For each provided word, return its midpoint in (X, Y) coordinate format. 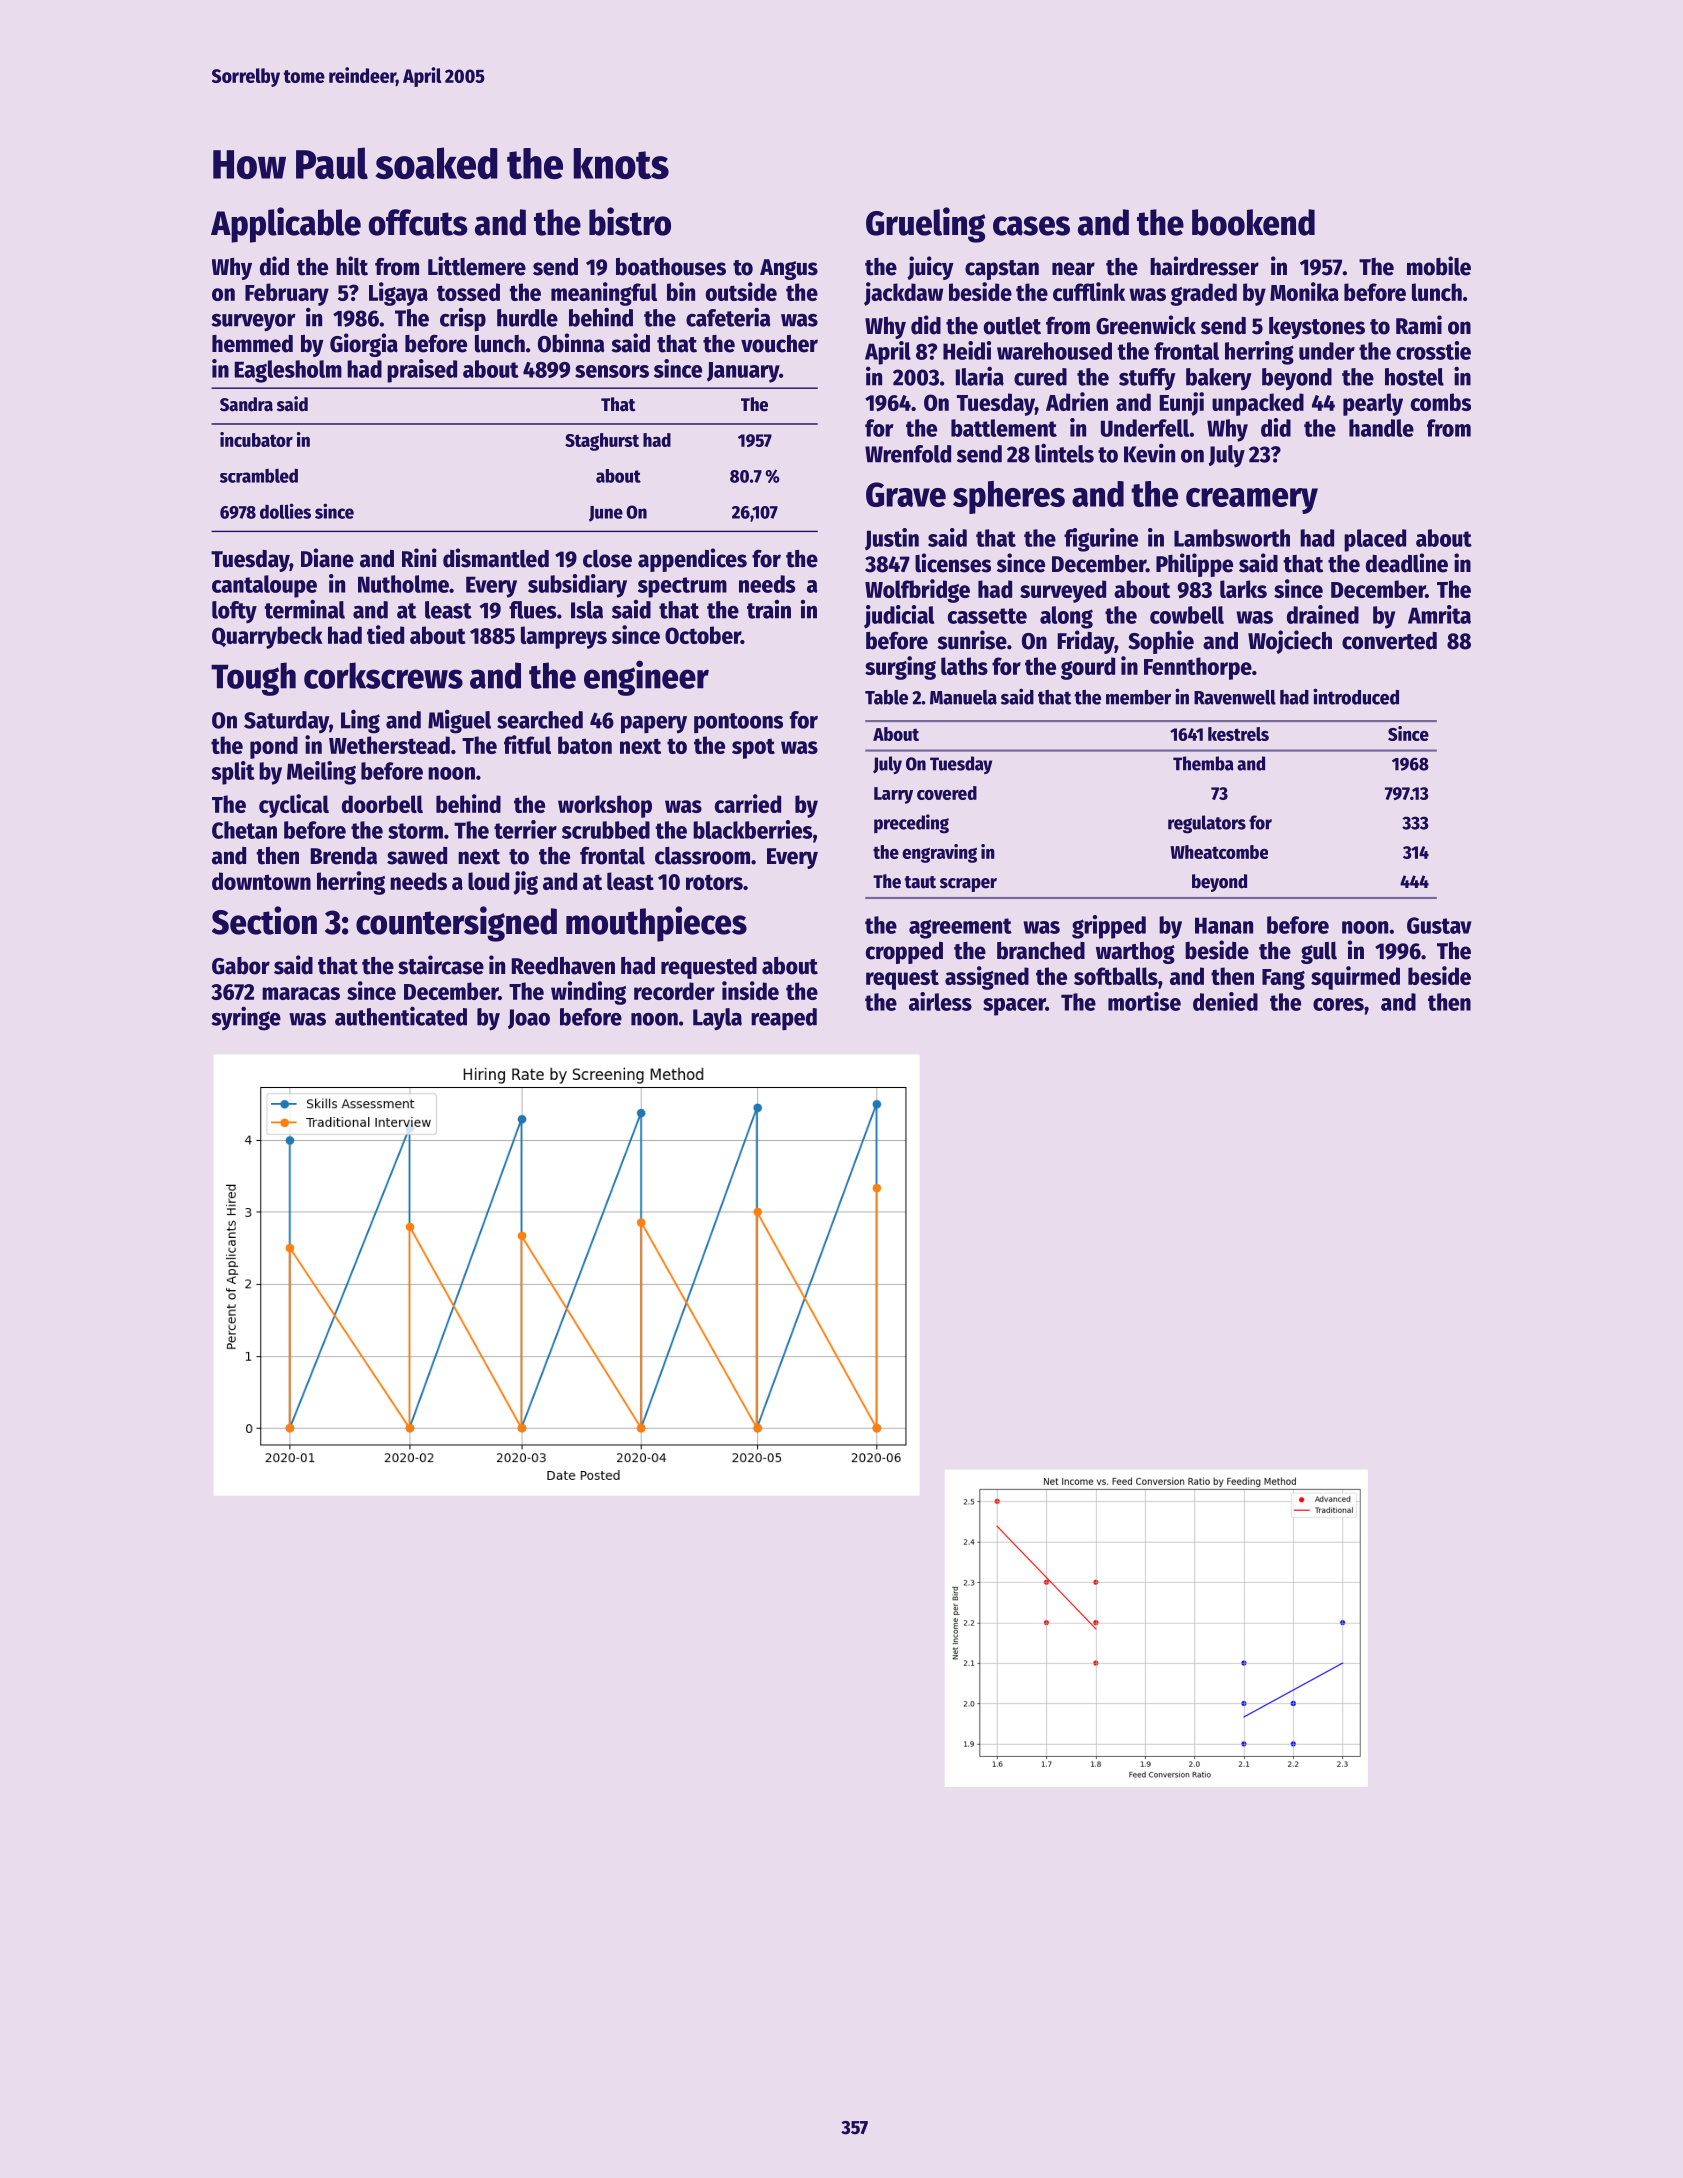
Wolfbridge (917, 591)
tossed (468, 292)
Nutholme (403, 584)
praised (422, 371)
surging (900, 668)
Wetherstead (389, 745)
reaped (784, 1019)
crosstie (1433, 350)
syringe (246, 1018)
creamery (1252, 501)
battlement (1004, 428)
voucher (779, 344)
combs (1441, 402)
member (1138, 697)
